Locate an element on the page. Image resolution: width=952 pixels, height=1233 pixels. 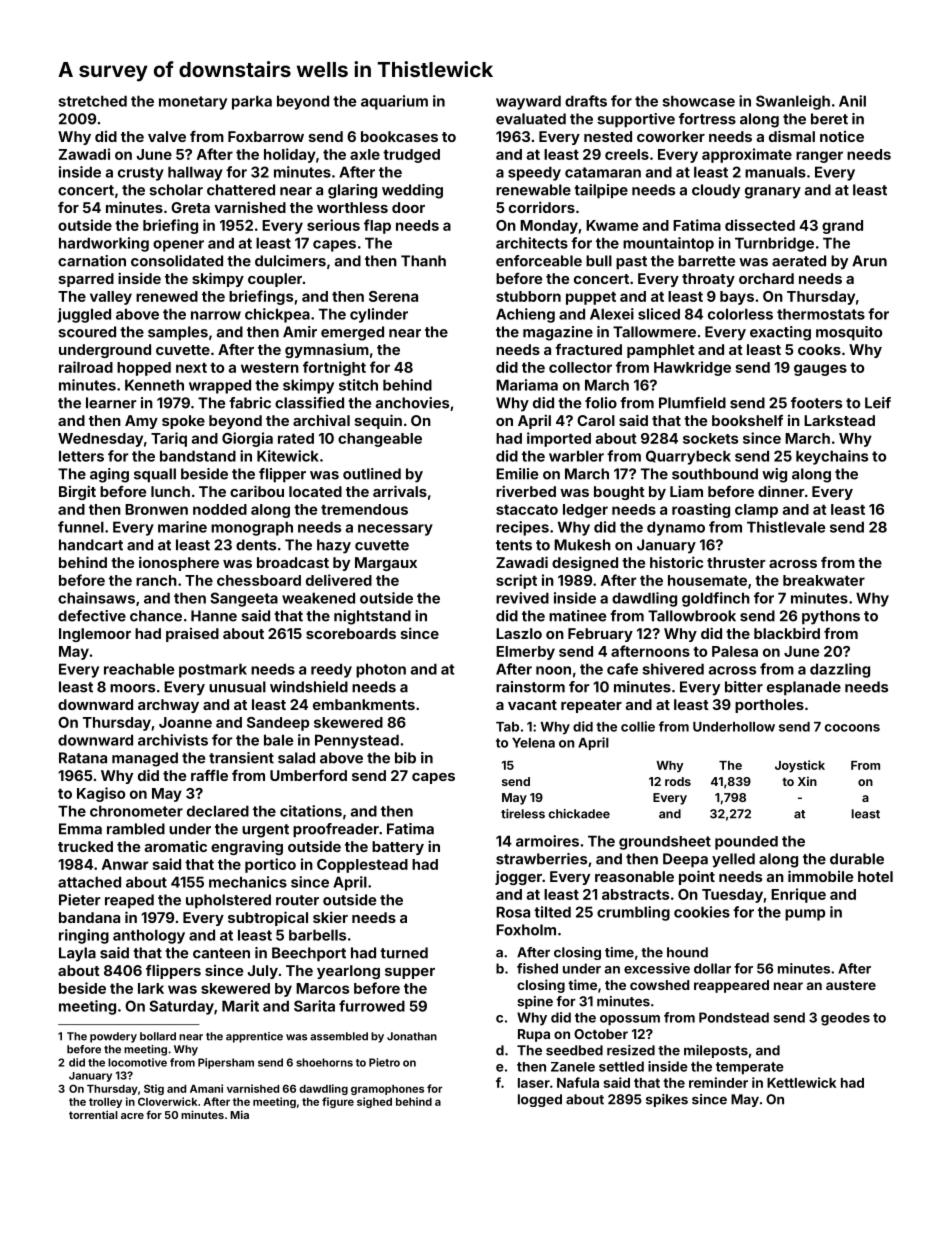
Pieter is located at coordinates (80, 900).
